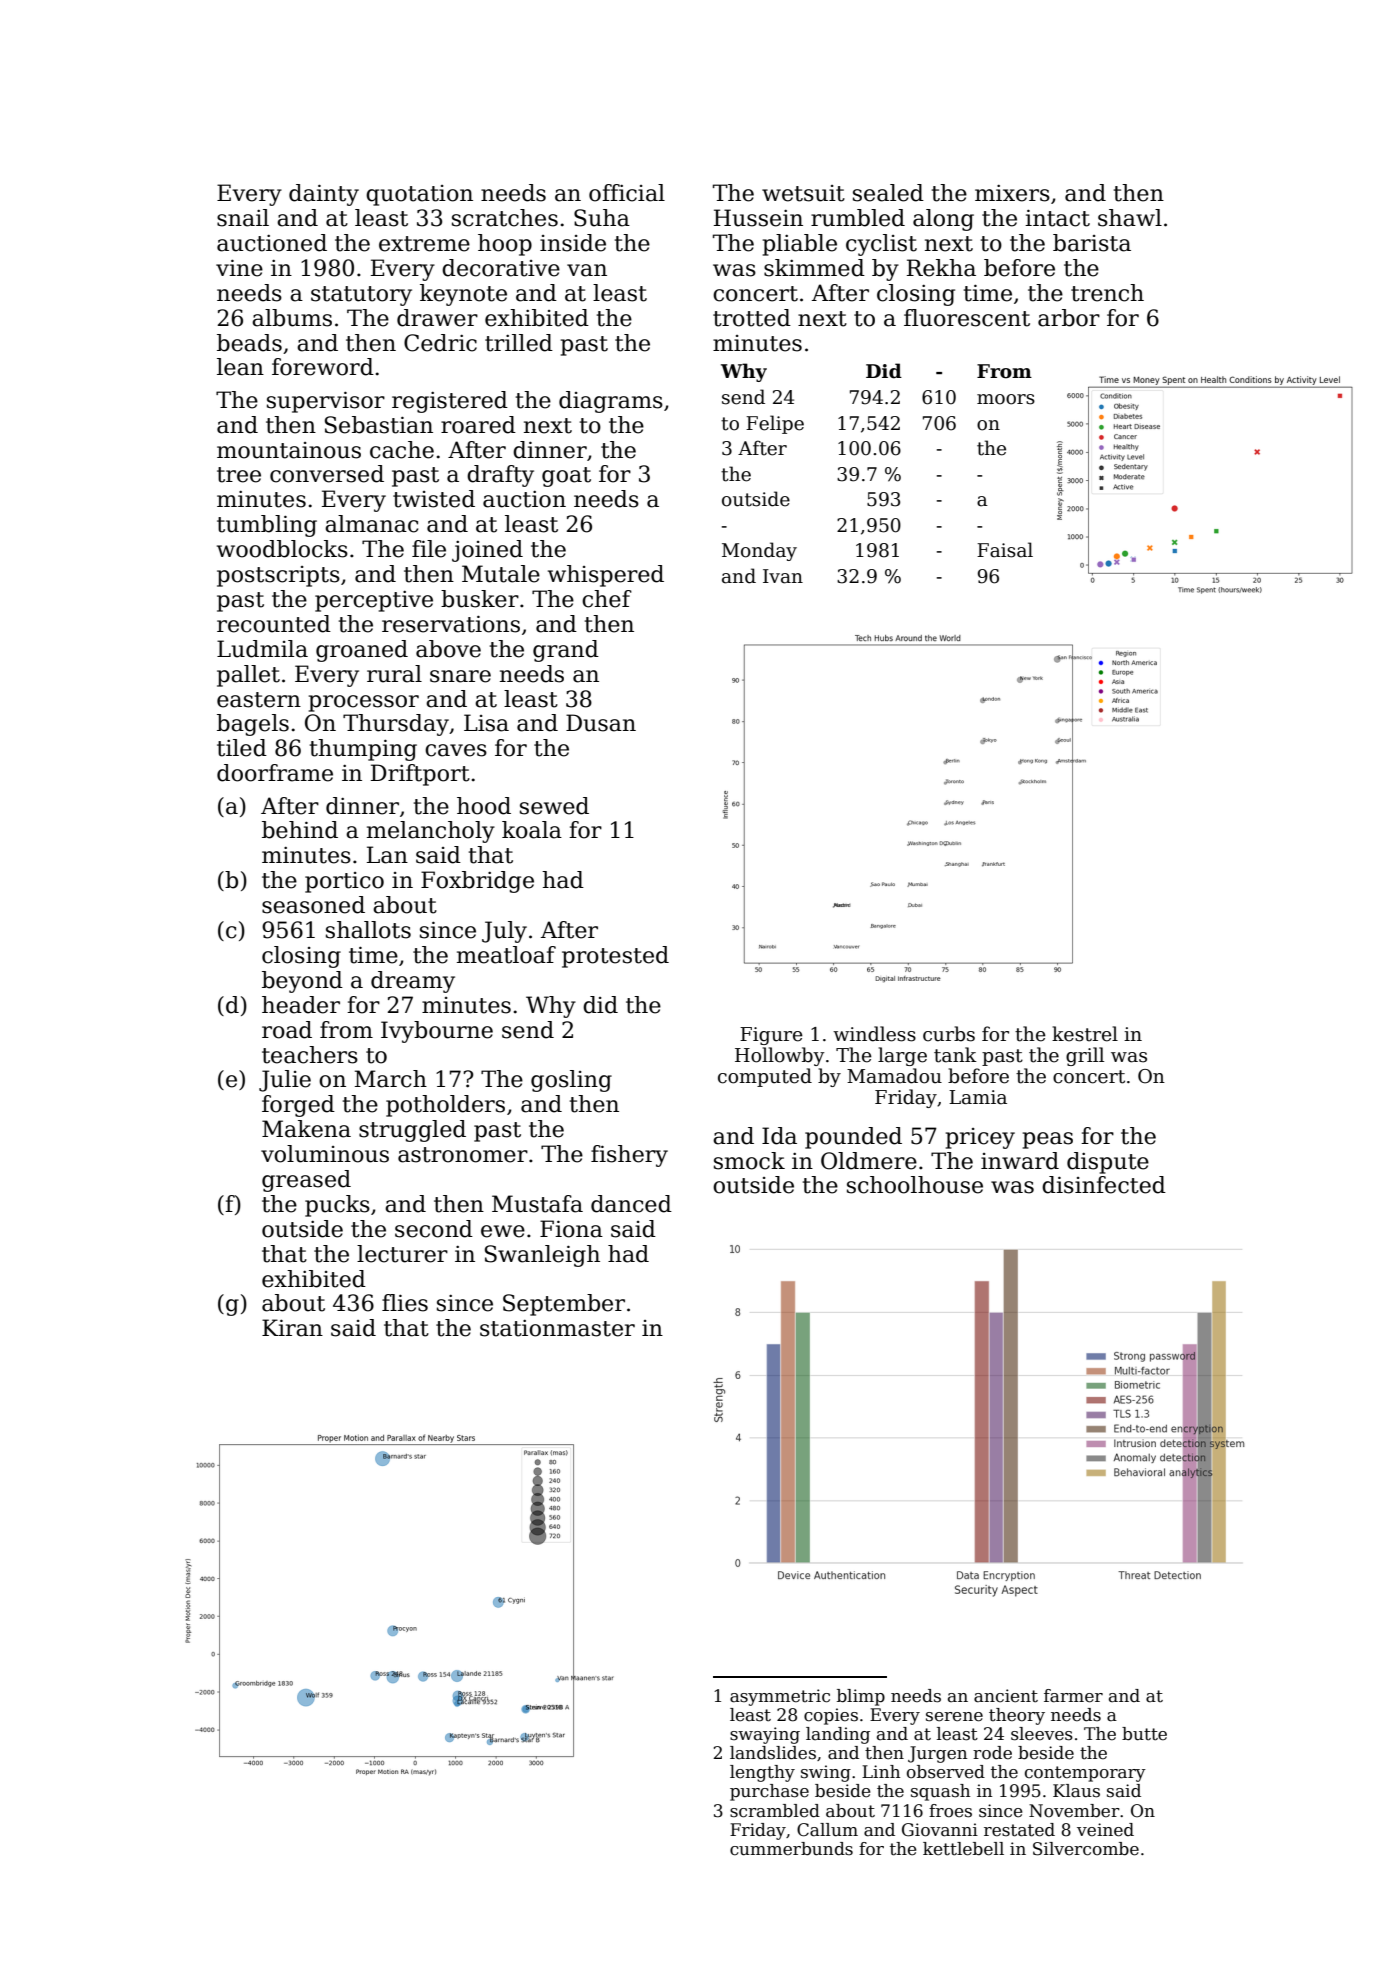  I want to click on quotation, so click(419, 195).
